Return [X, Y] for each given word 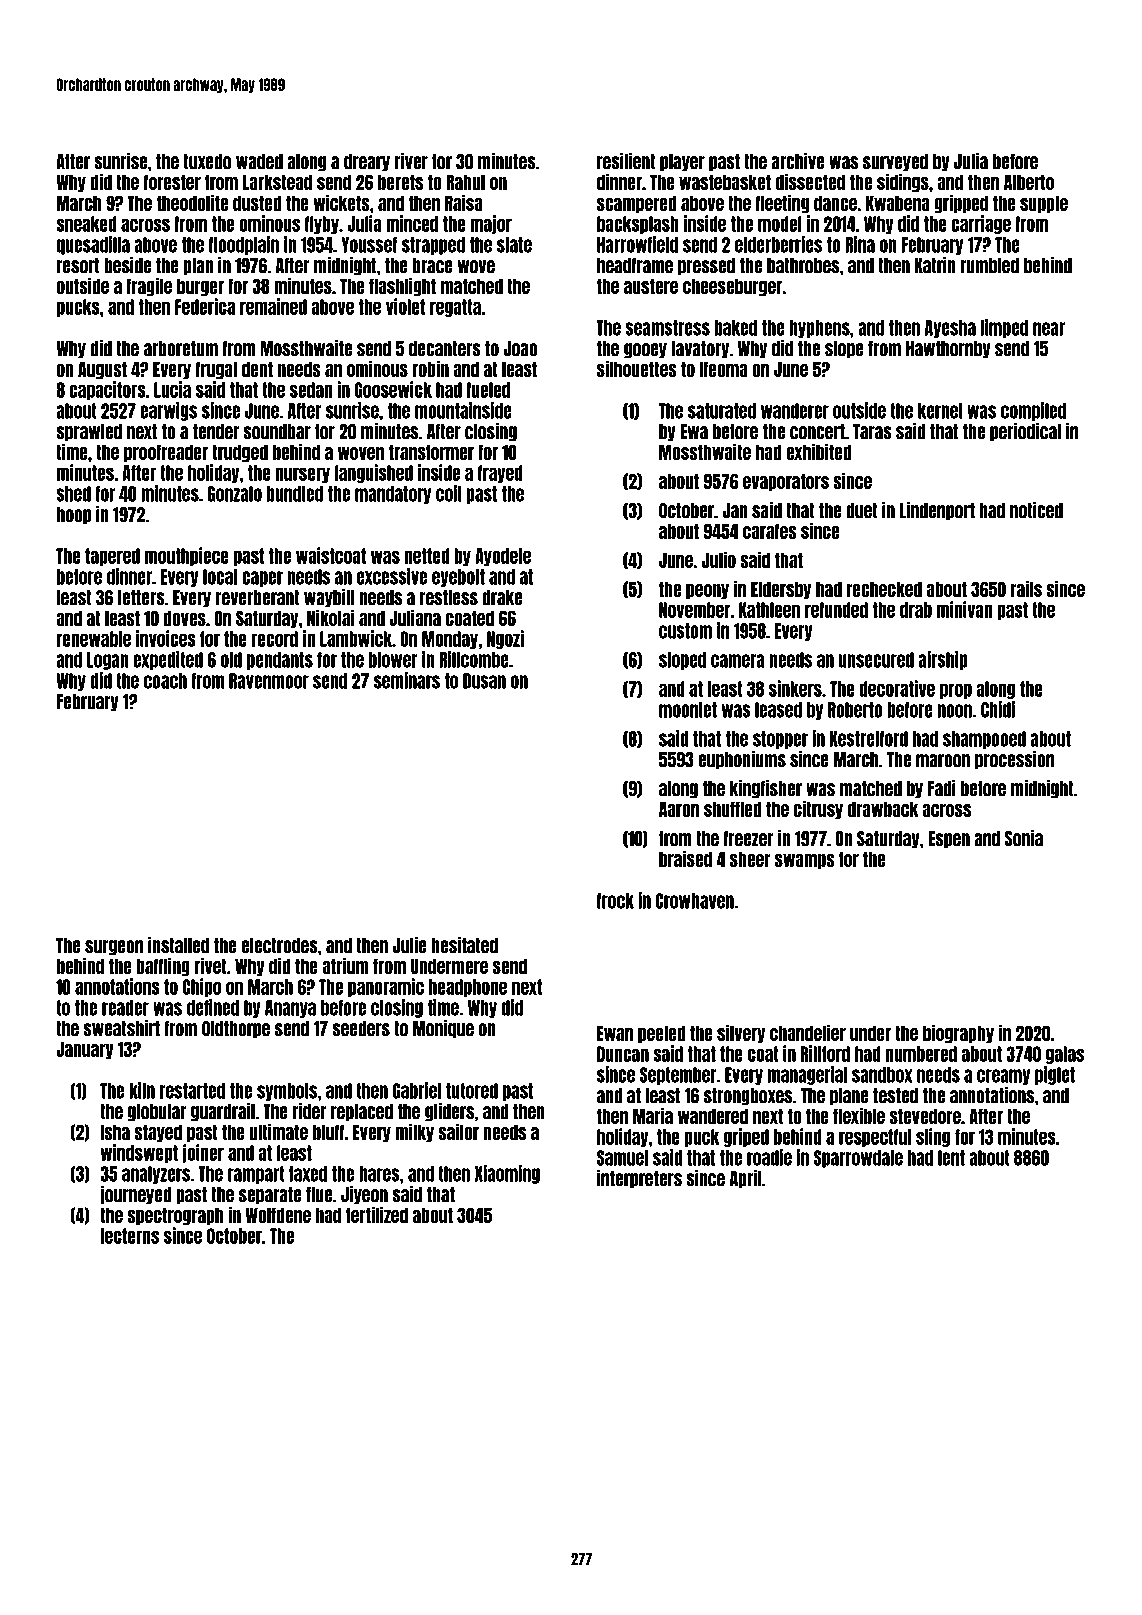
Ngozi [505, 639]
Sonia [1024, 838]
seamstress [667, 328]
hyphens [819, 329]
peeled [662, 1034]
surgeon [114, 948]
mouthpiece [187, 556]
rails [1026, 588]
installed [178, 945]
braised [685, 858]
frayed [500, 474]
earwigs [168, 411]
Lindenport [937, 511]
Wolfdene [278, 1215]
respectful [875, 1138]
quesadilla [93, 245]
